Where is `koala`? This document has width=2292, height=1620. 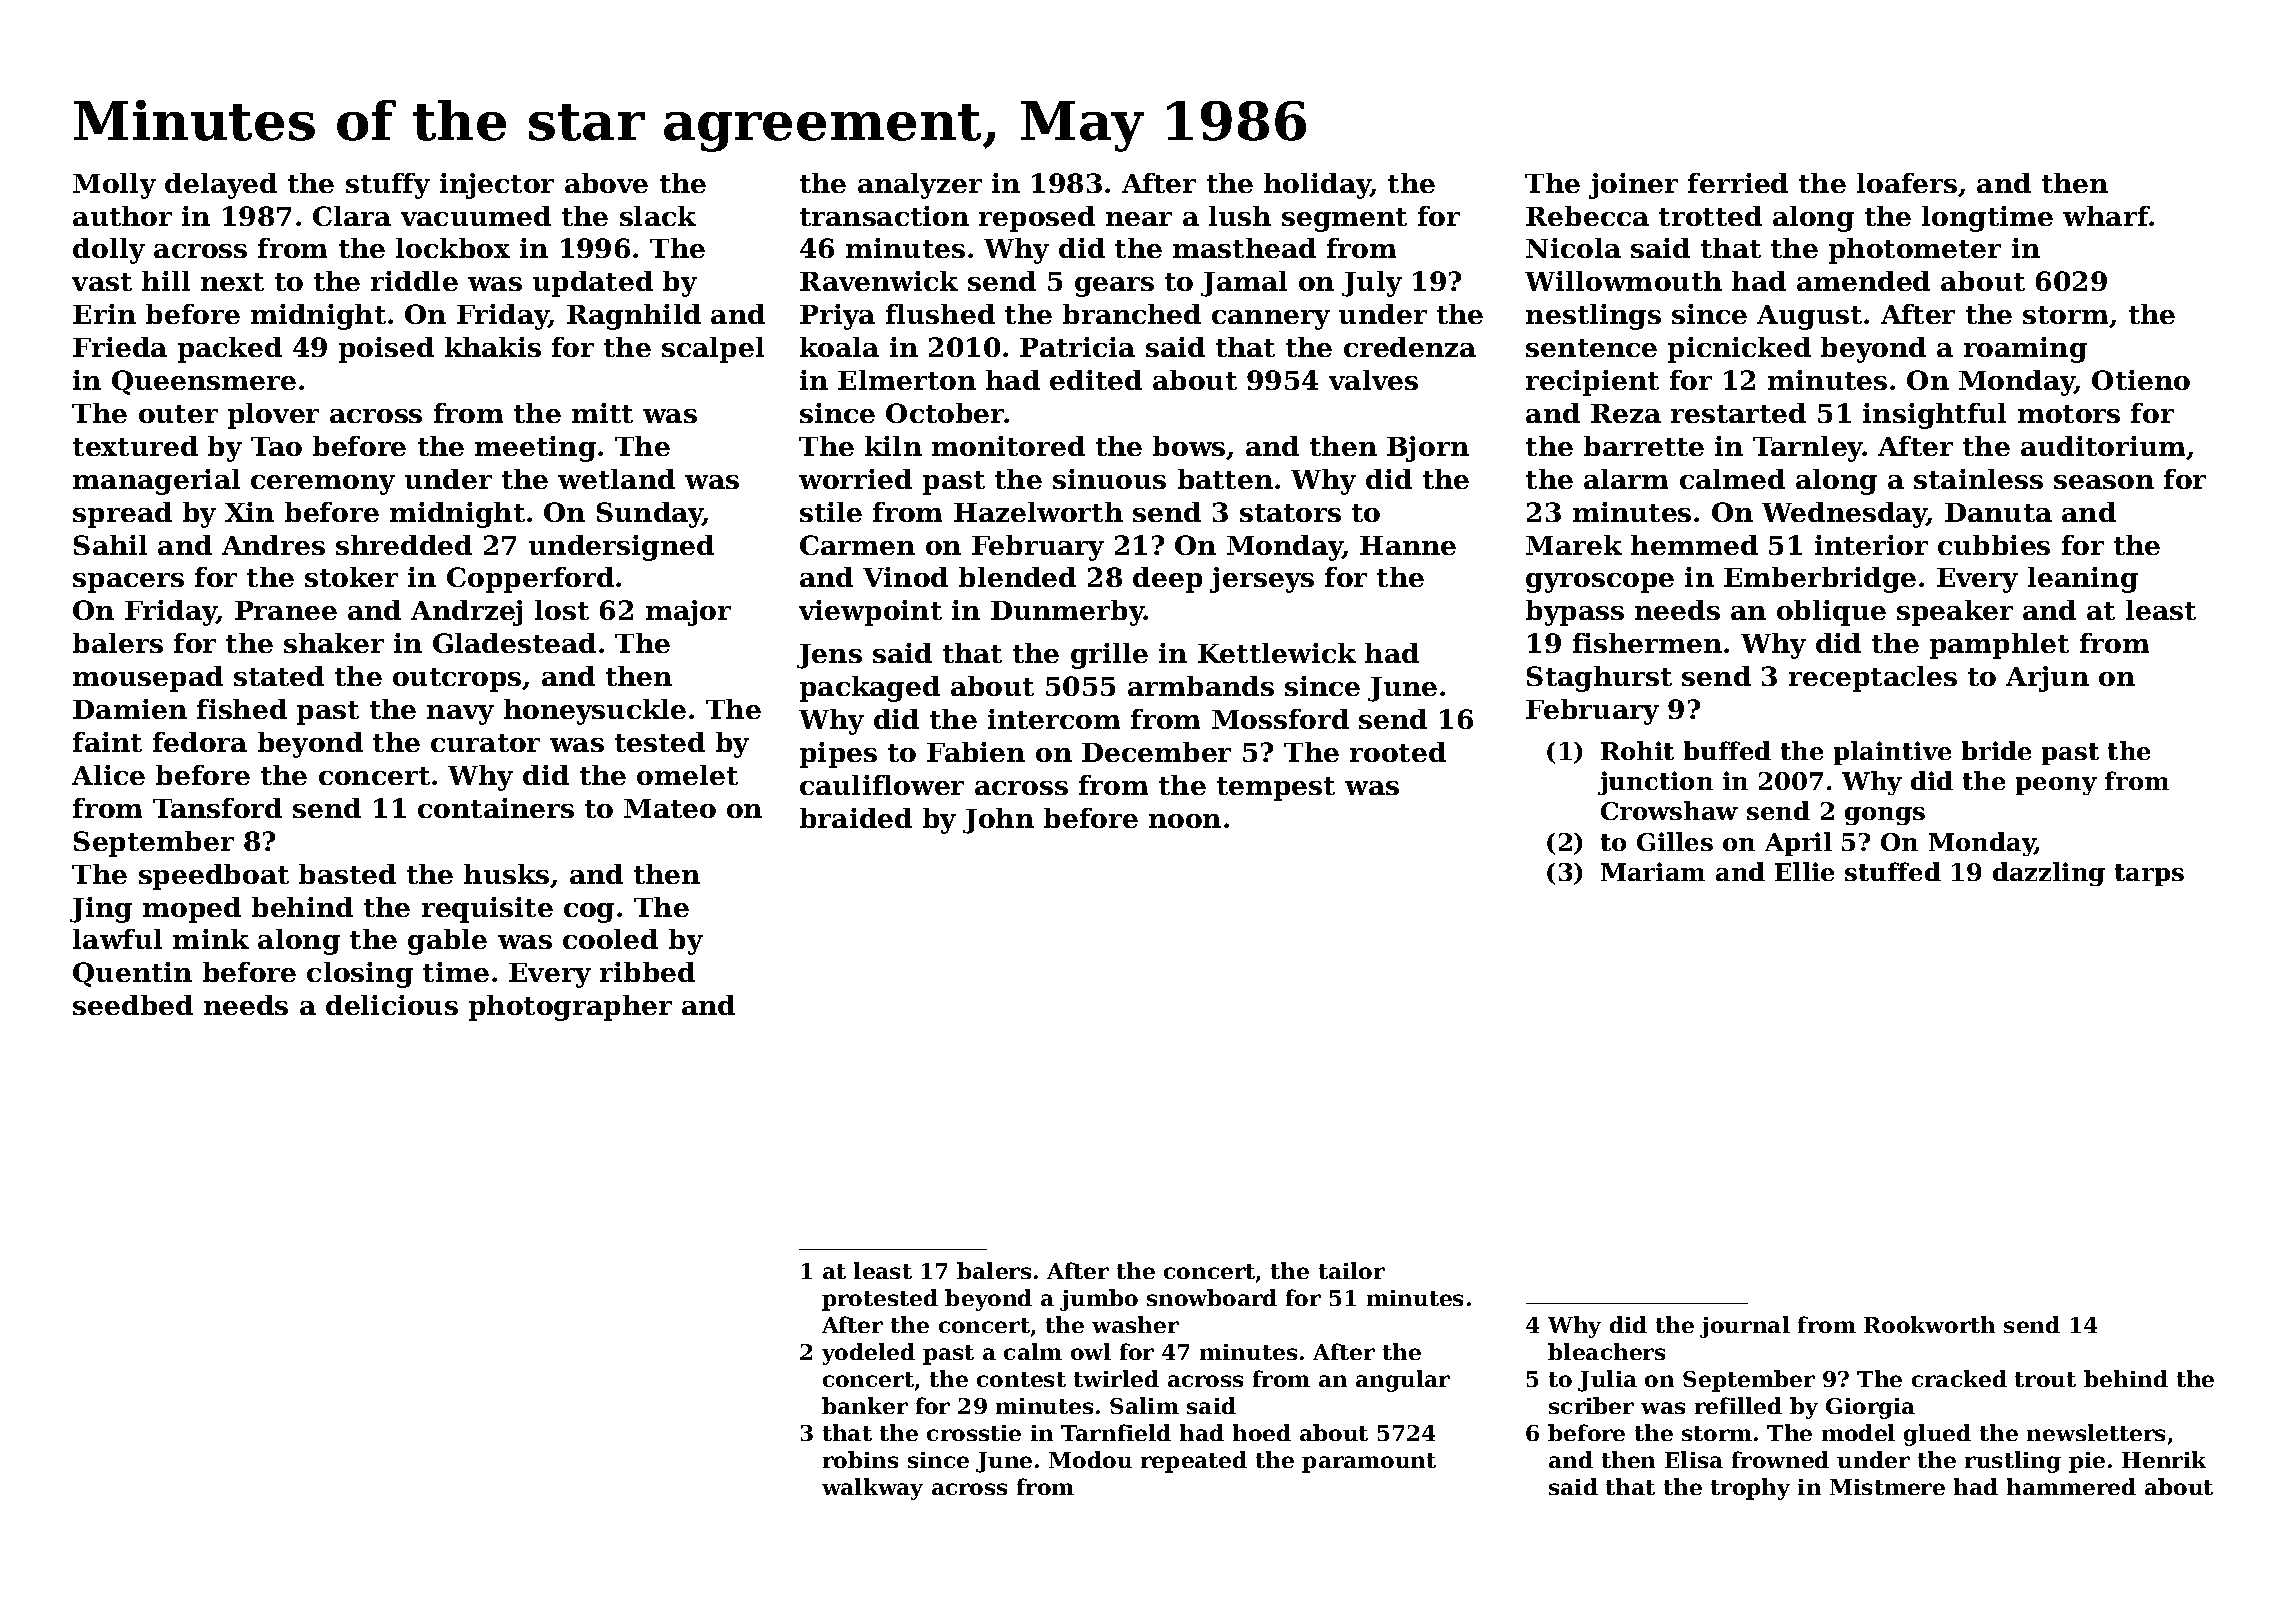 koala is located at coordinates (839, 347).
